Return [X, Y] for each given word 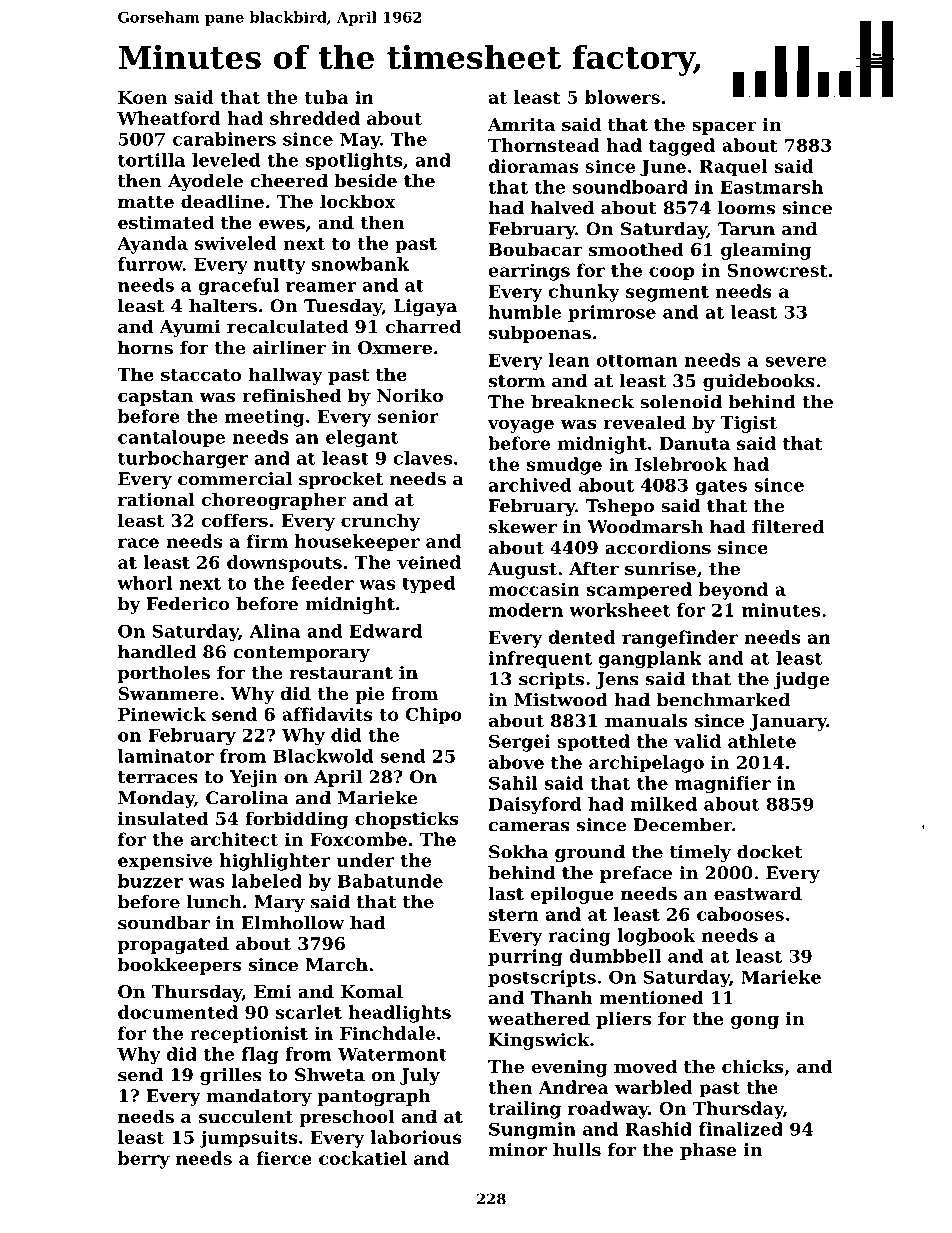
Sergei [520, 743]
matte [146, 202]
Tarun [746, 229]
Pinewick [162, 714]
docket [769, 852]
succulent [246, 1116]
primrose [612, 313]
